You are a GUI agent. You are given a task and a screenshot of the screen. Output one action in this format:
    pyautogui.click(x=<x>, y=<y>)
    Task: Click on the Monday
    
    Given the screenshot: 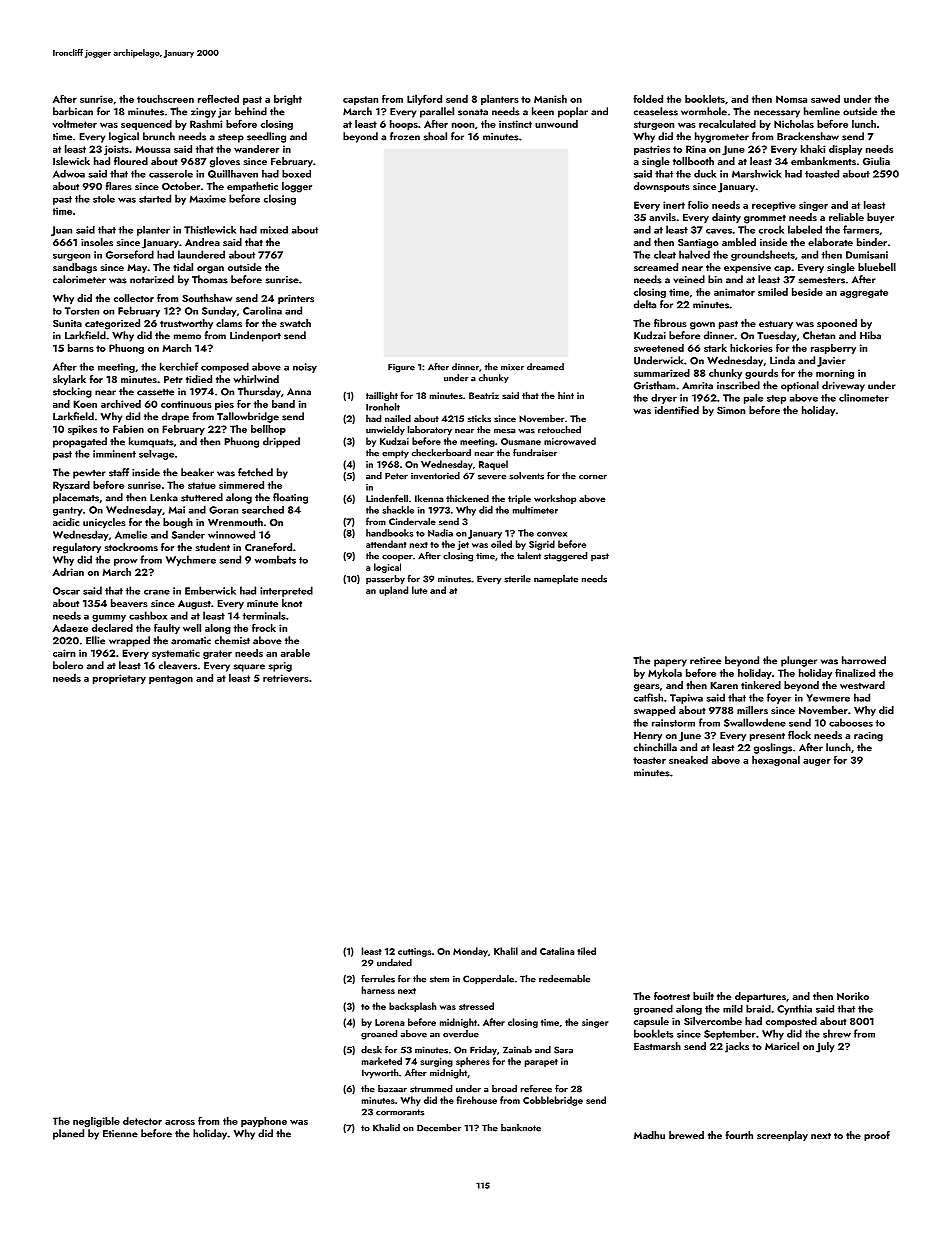 What is the action you would take?
    pyautogui.click(x=470, y=952)
